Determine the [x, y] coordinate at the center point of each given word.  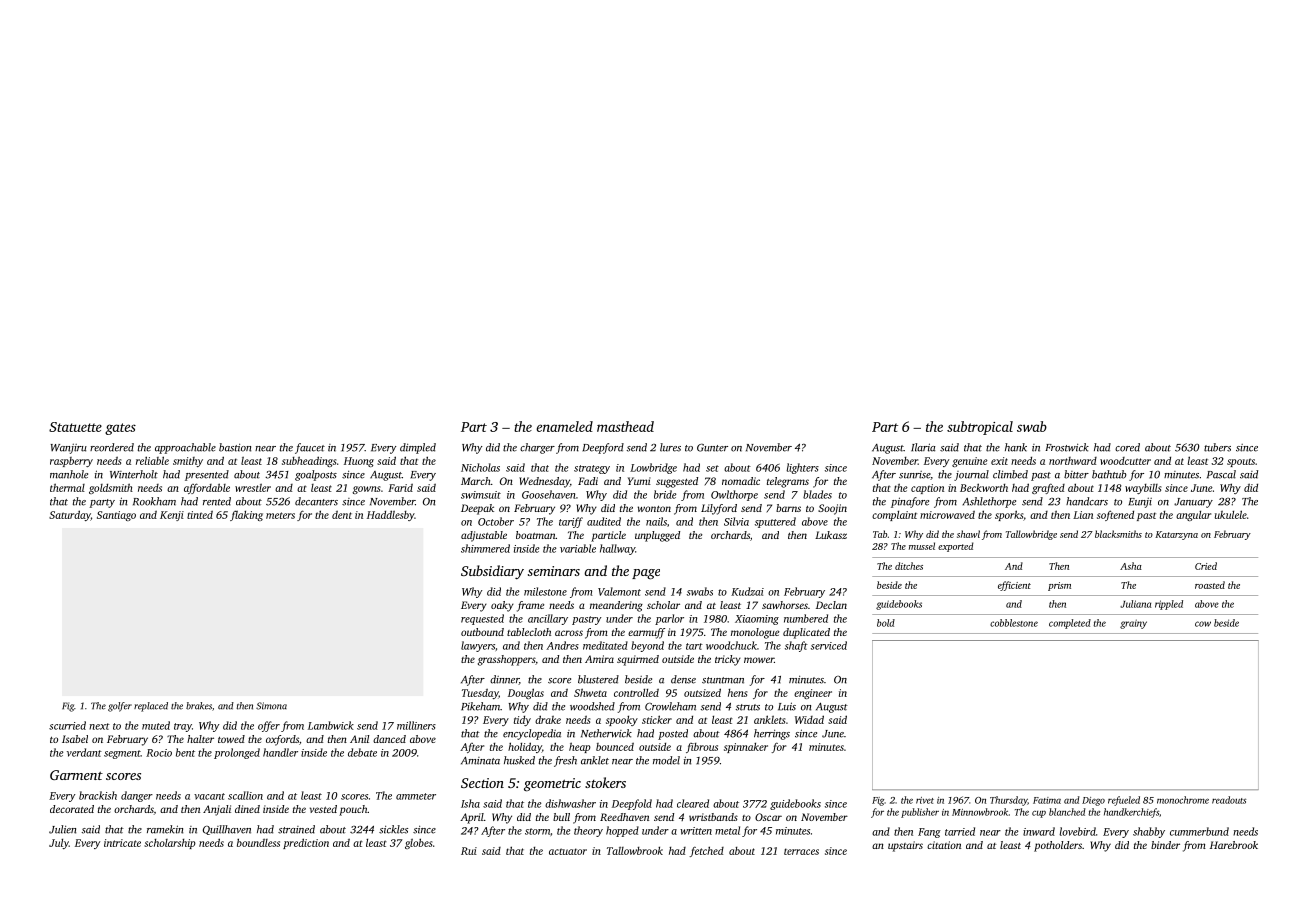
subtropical [980, 428]
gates [120, 429]
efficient [1014, 586]
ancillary [548, 619]
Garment [76, 775]
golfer [120, 707]
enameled [564, 426]
